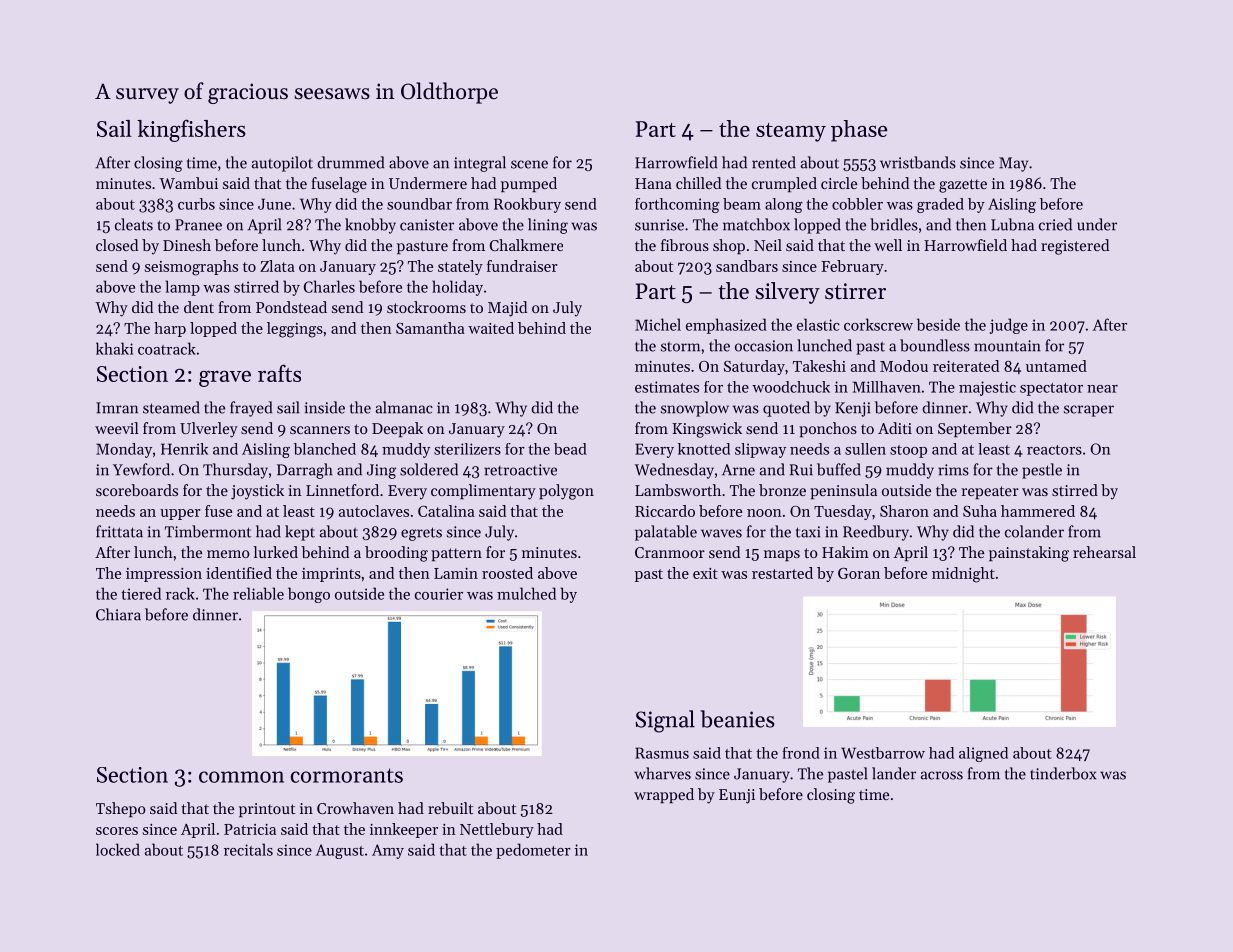 Image resolution: width=1233 pixels, height=952 pixels. What do you see at coordinates (533, 851) in the image?
I see `pedometer` at bounding box center [533, 851].
